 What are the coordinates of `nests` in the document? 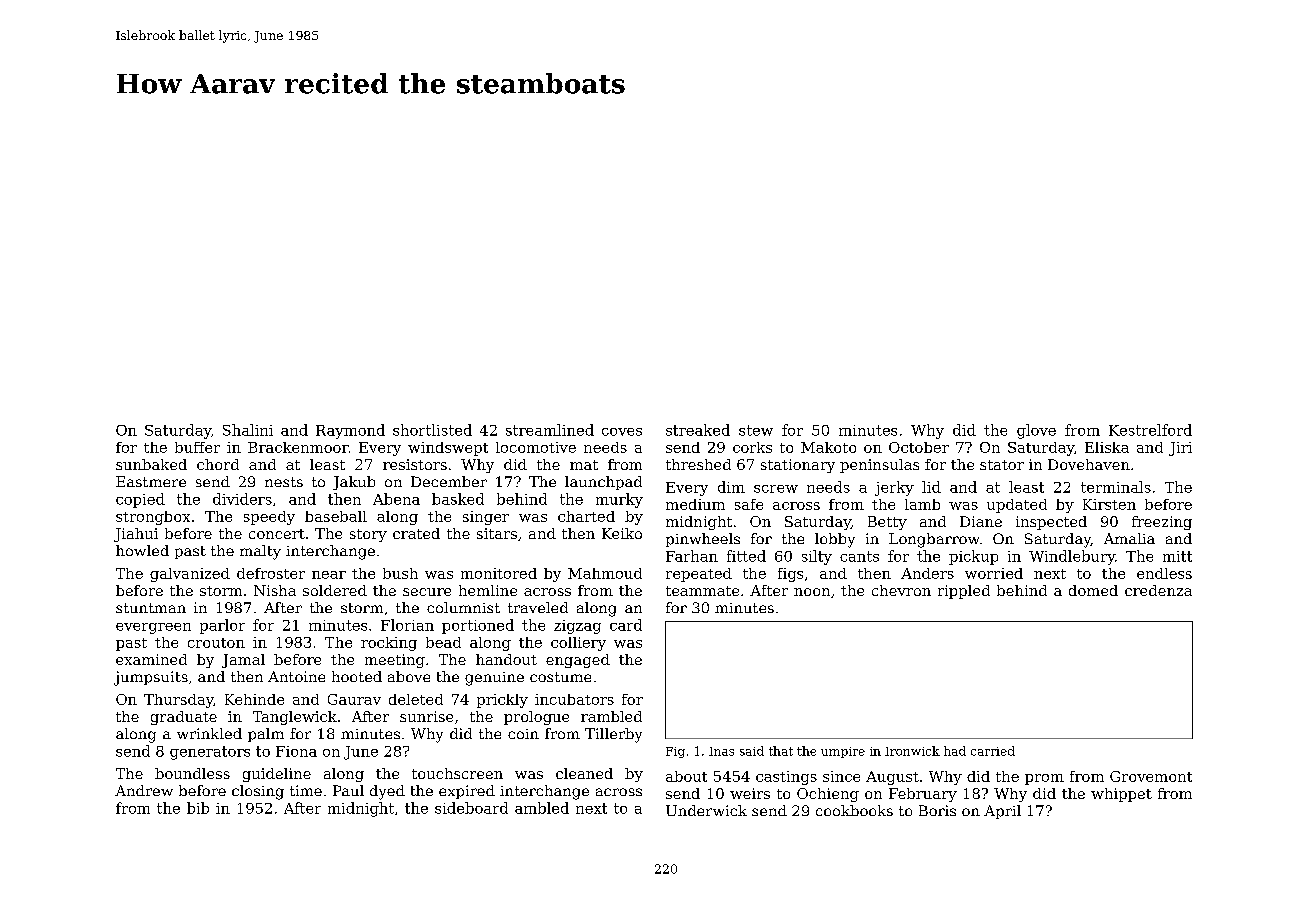 It's located at (284, 482).
